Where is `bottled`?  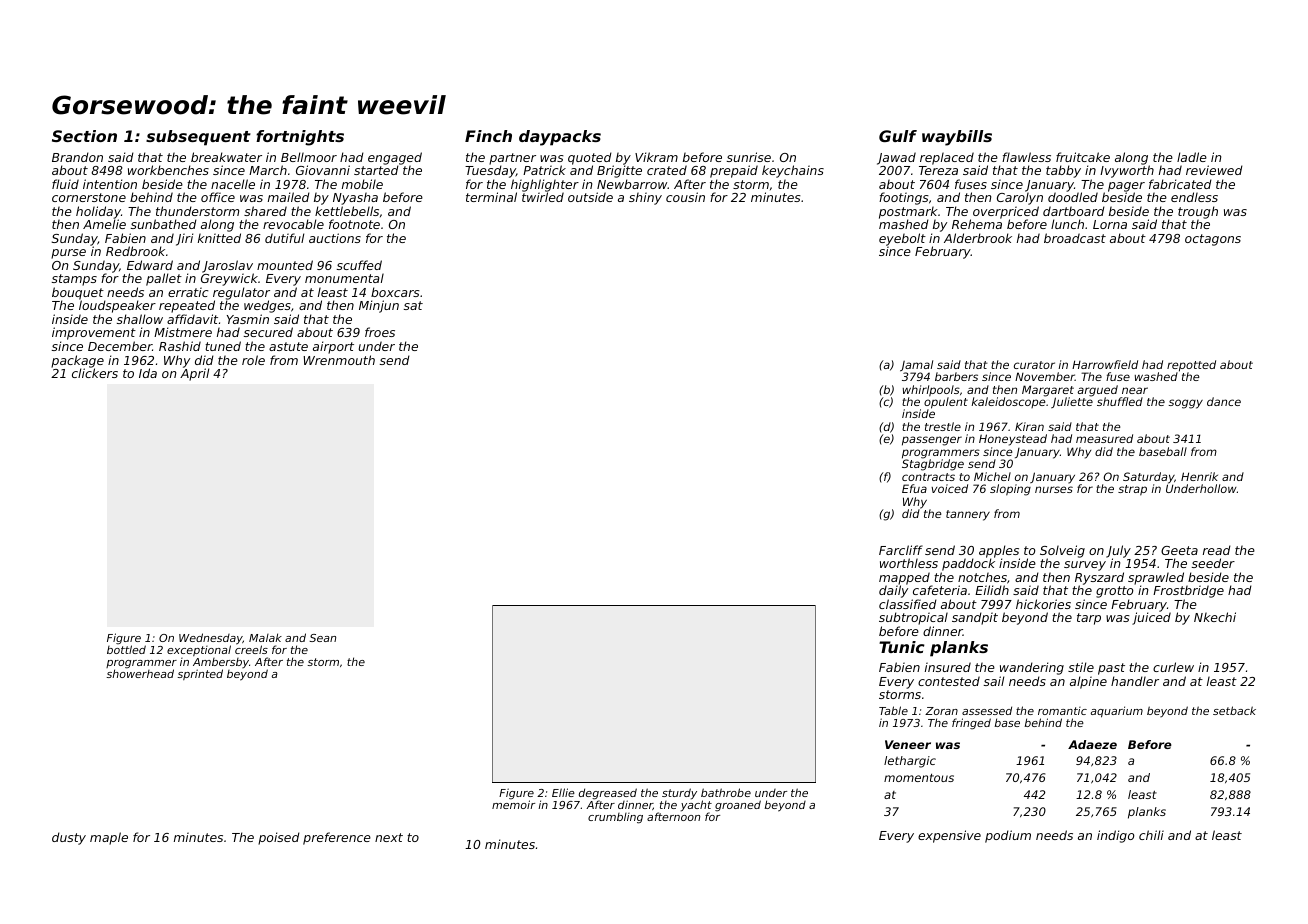
bottled is located at coordinates (126, 649).
